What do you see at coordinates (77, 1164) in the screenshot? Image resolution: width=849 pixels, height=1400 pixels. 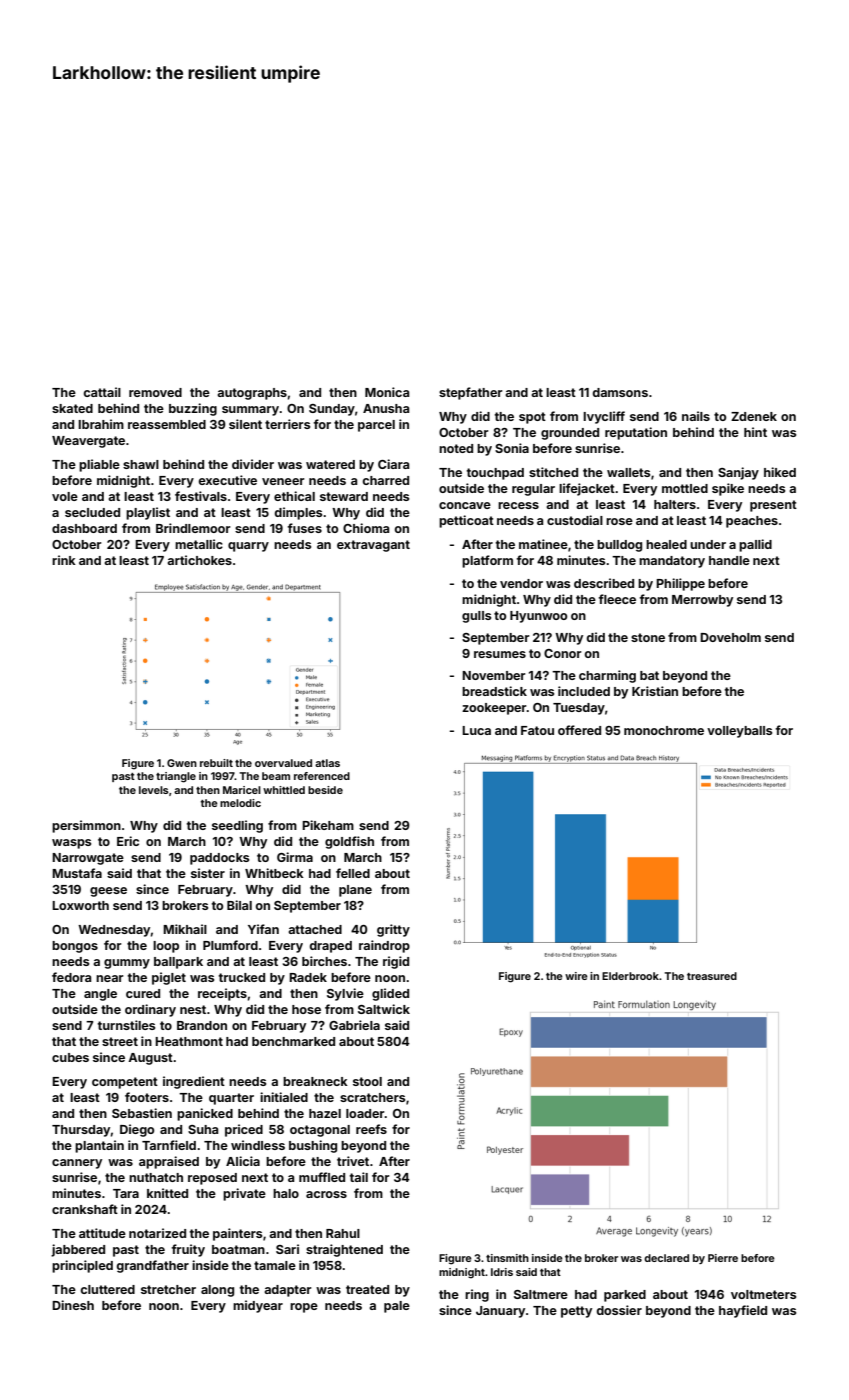 I see `cannery` at bounding box center [77, 1164].
